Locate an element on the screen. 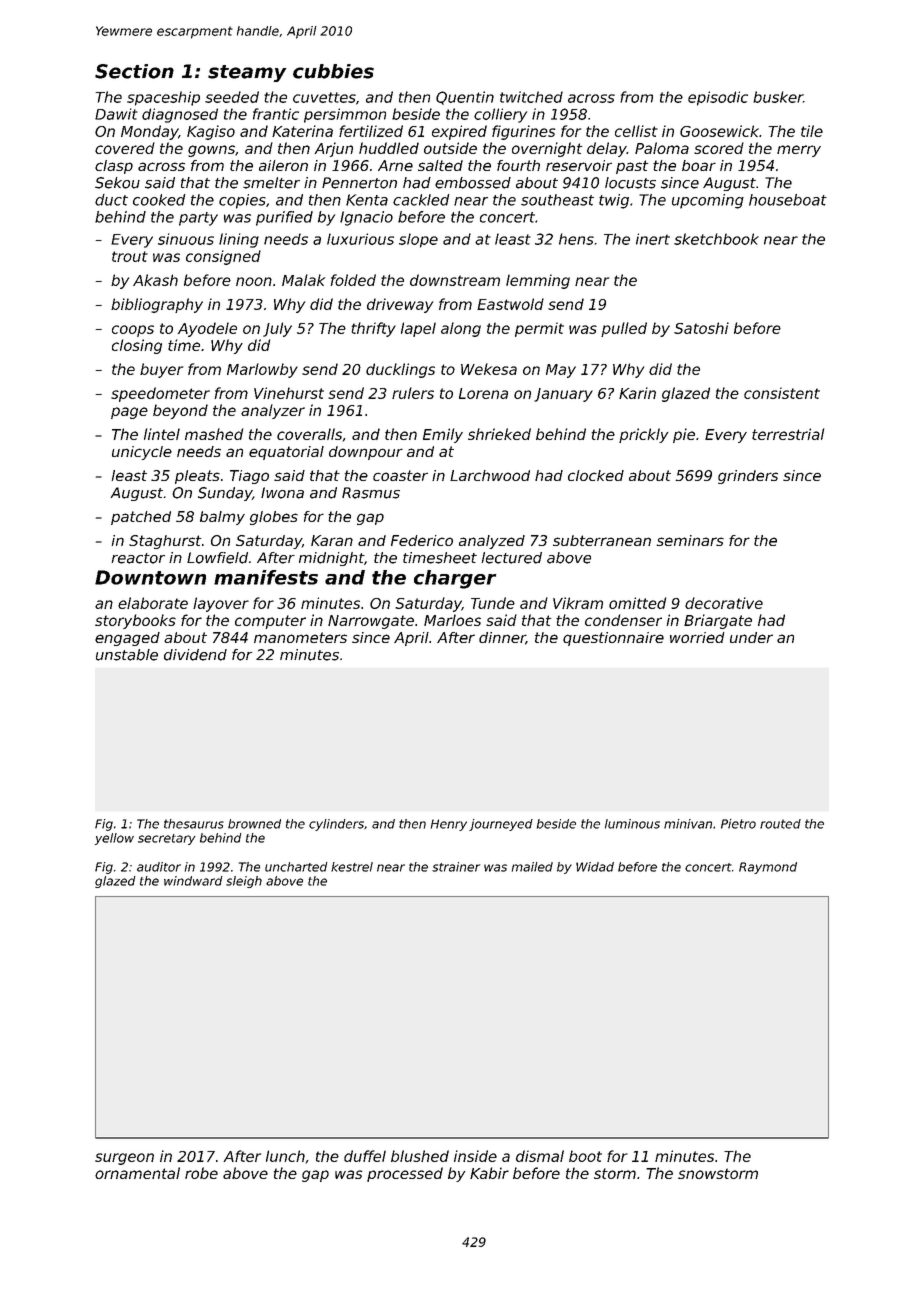 This screenshot has height=1308, width=924. covered is located at coordinates (125, 148).
